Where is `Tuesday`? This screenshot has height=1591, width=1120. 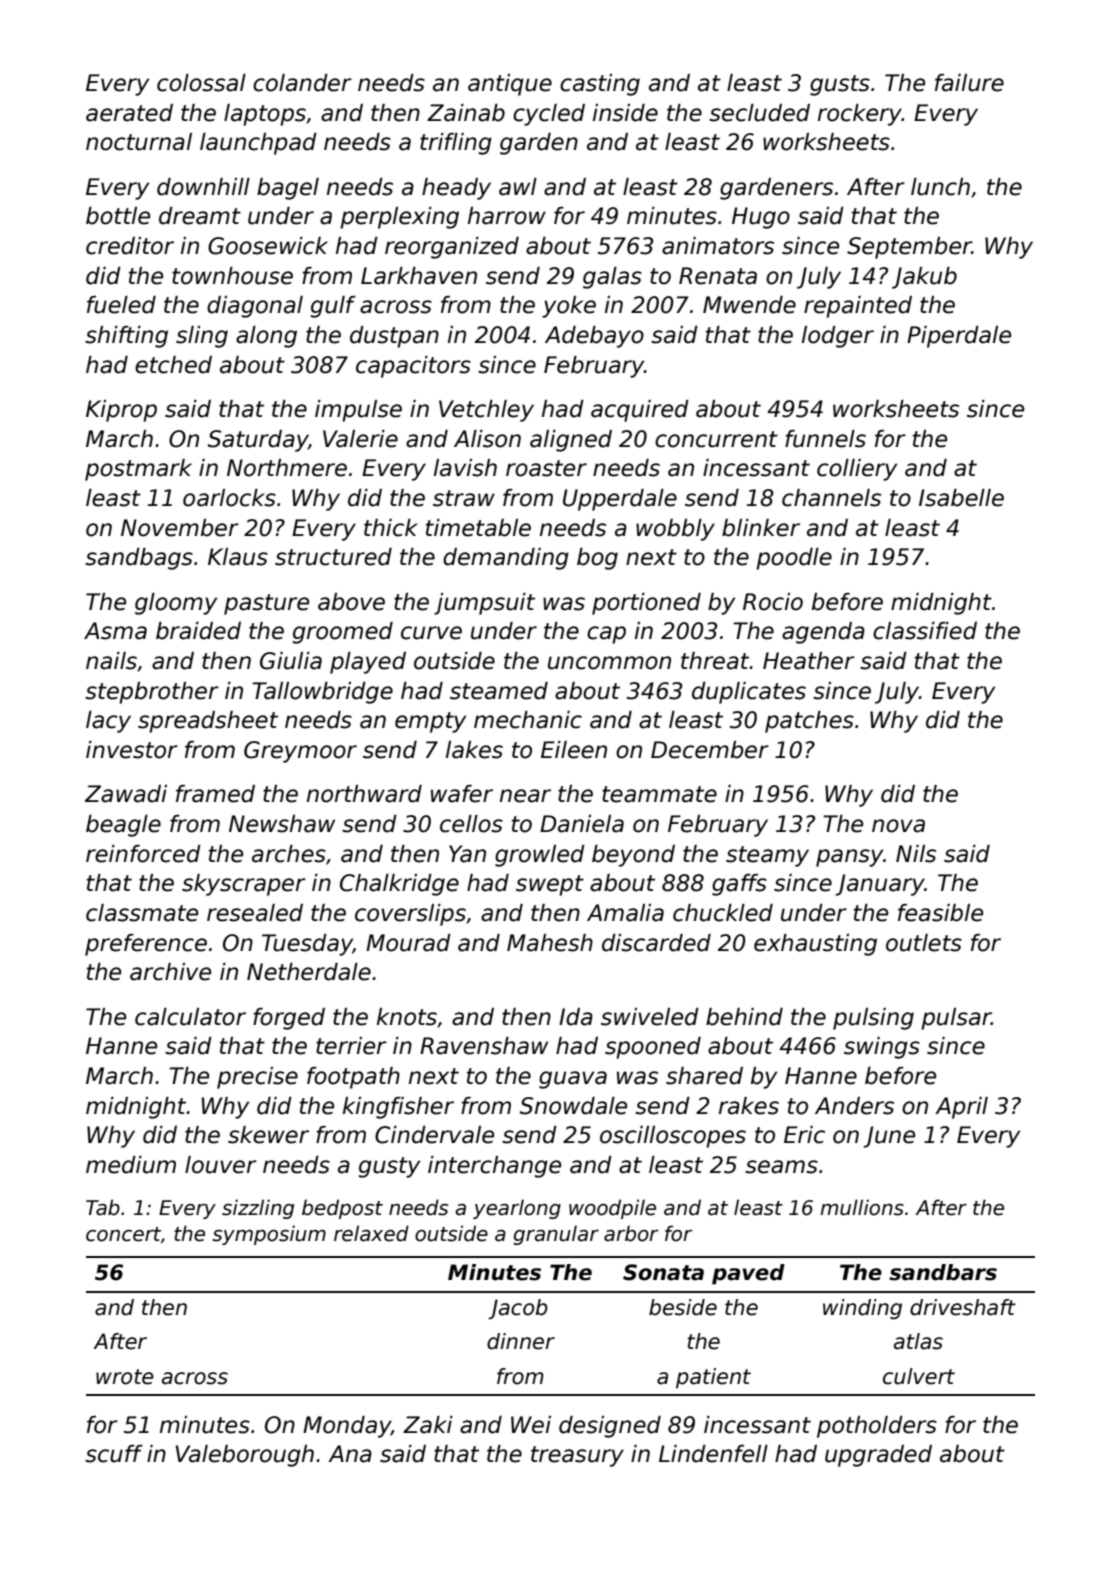 Tuesday is located at coordinates (307, 945).
